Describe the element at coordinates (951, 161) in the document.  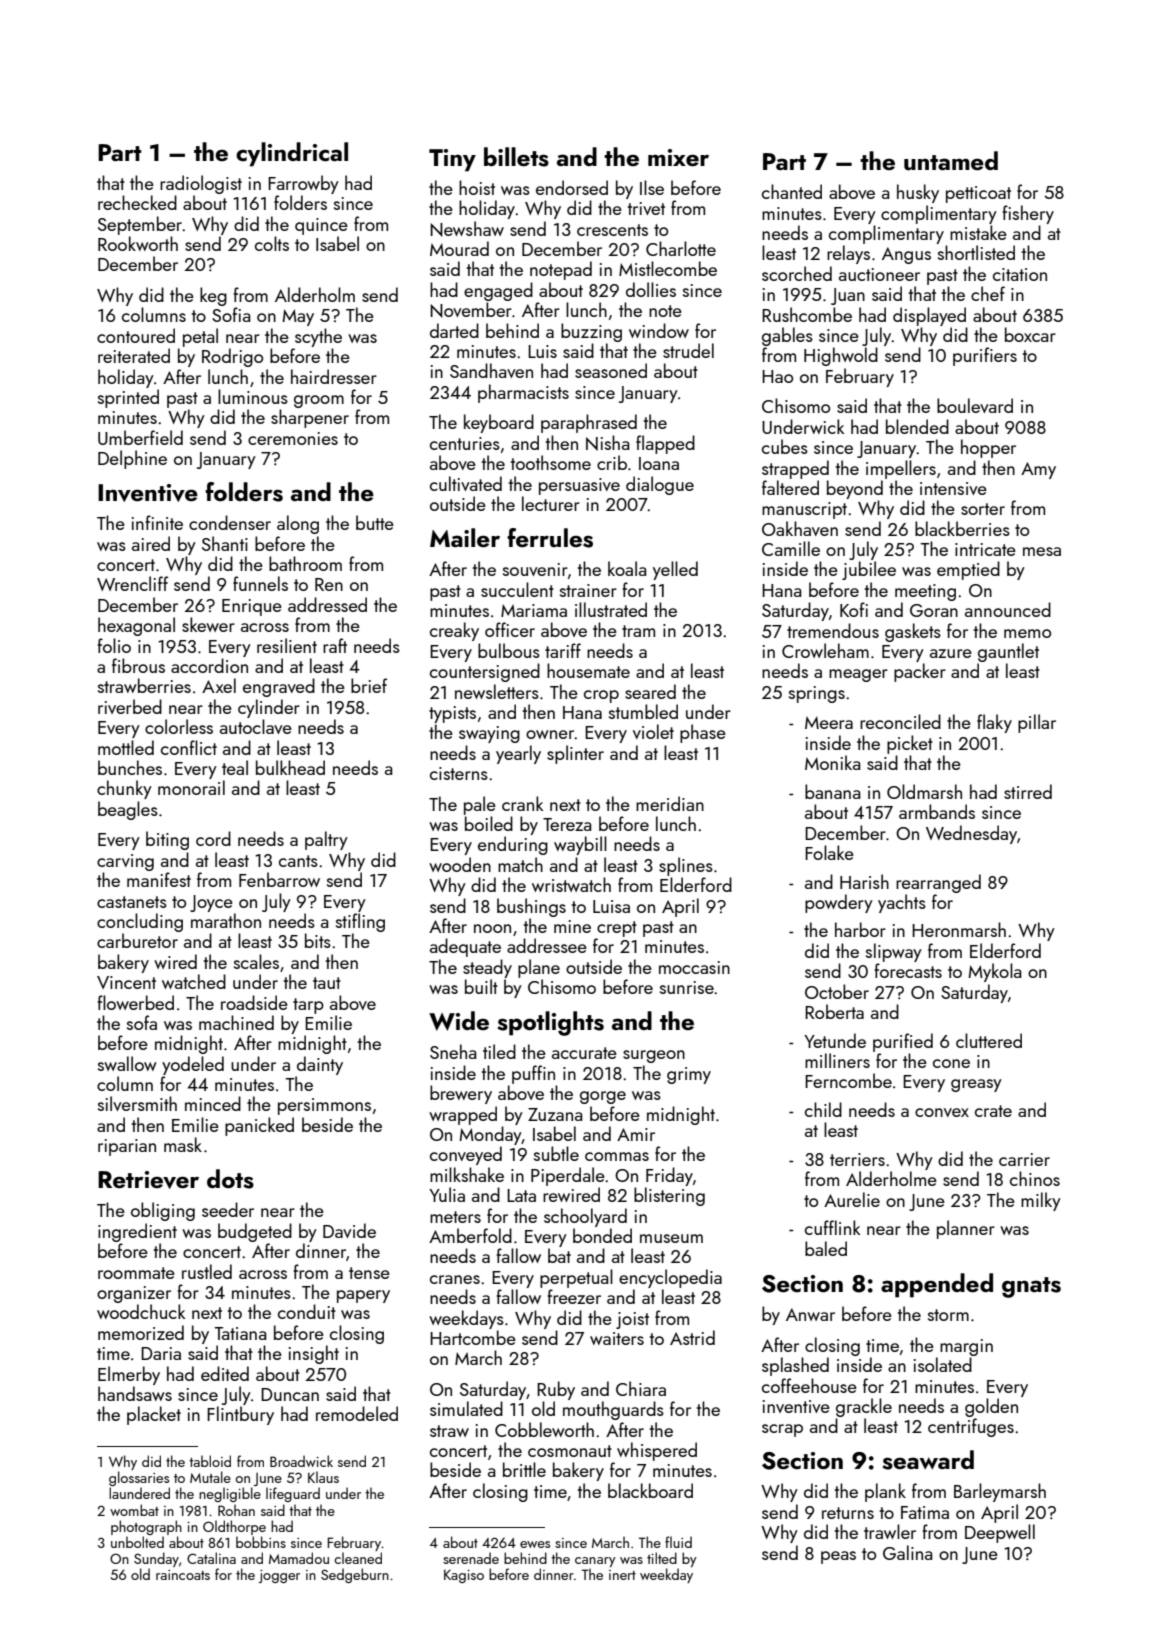
I see `untamed` at that location.
